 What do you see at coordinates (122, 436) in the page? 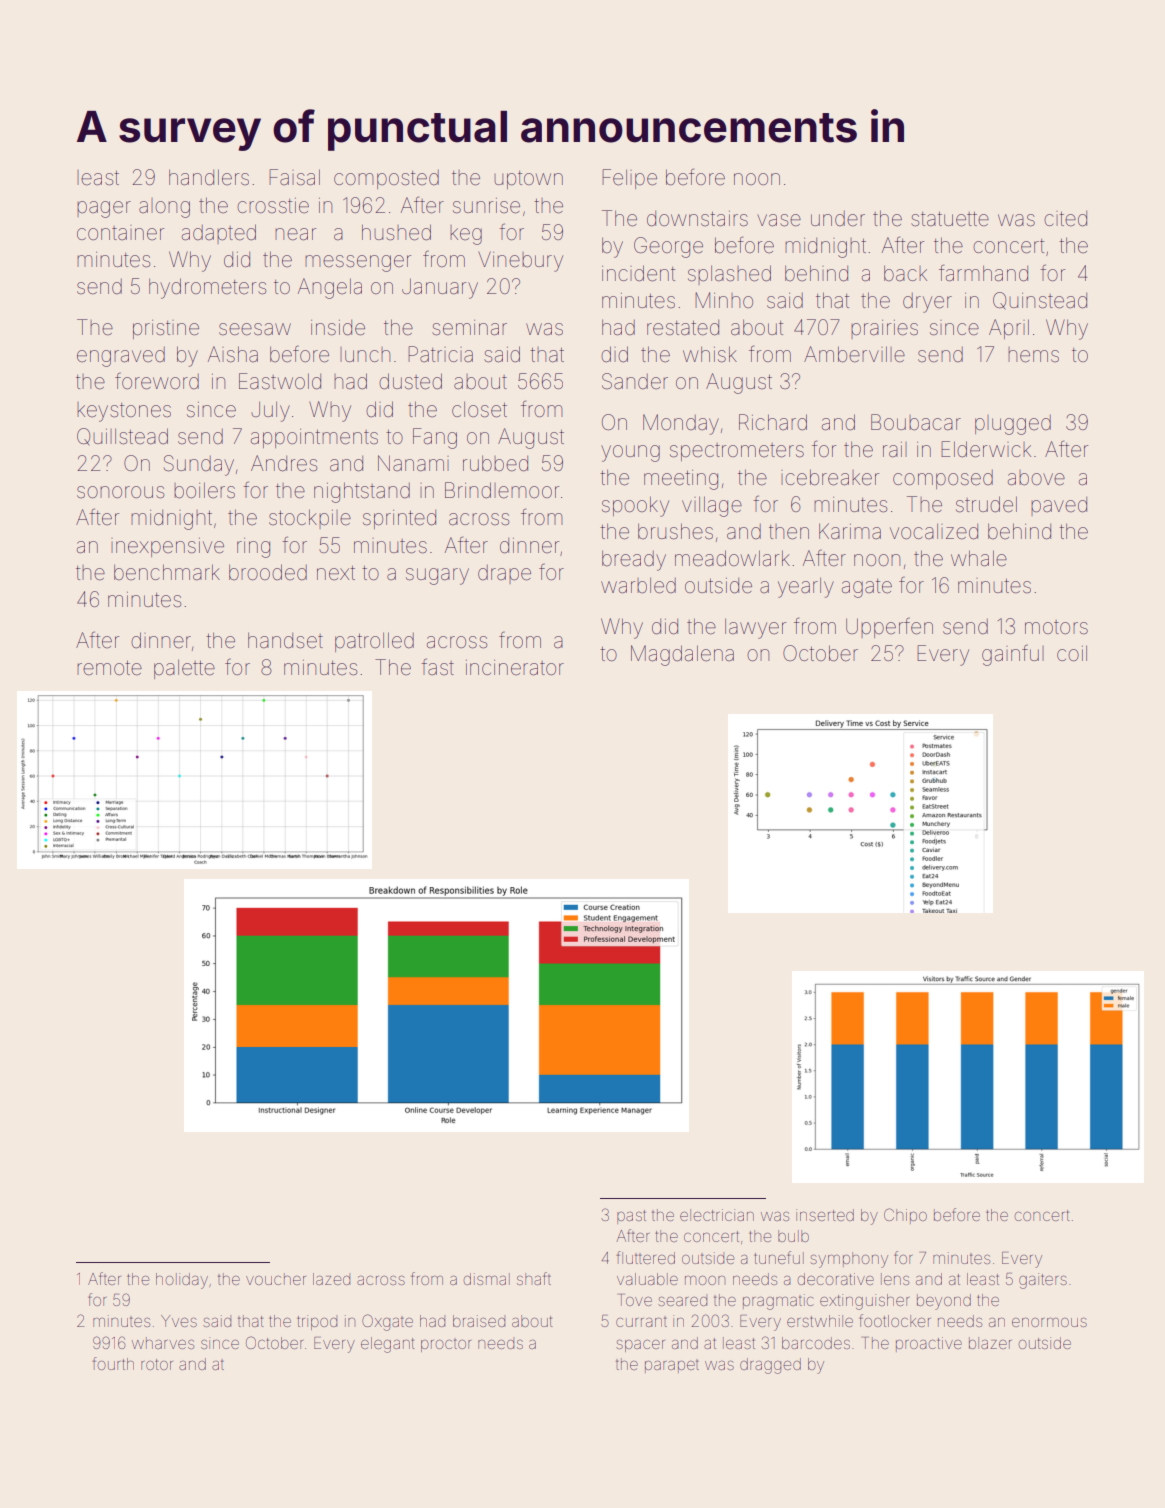
I see `Quillstead` at bounding box center [122, 436].
